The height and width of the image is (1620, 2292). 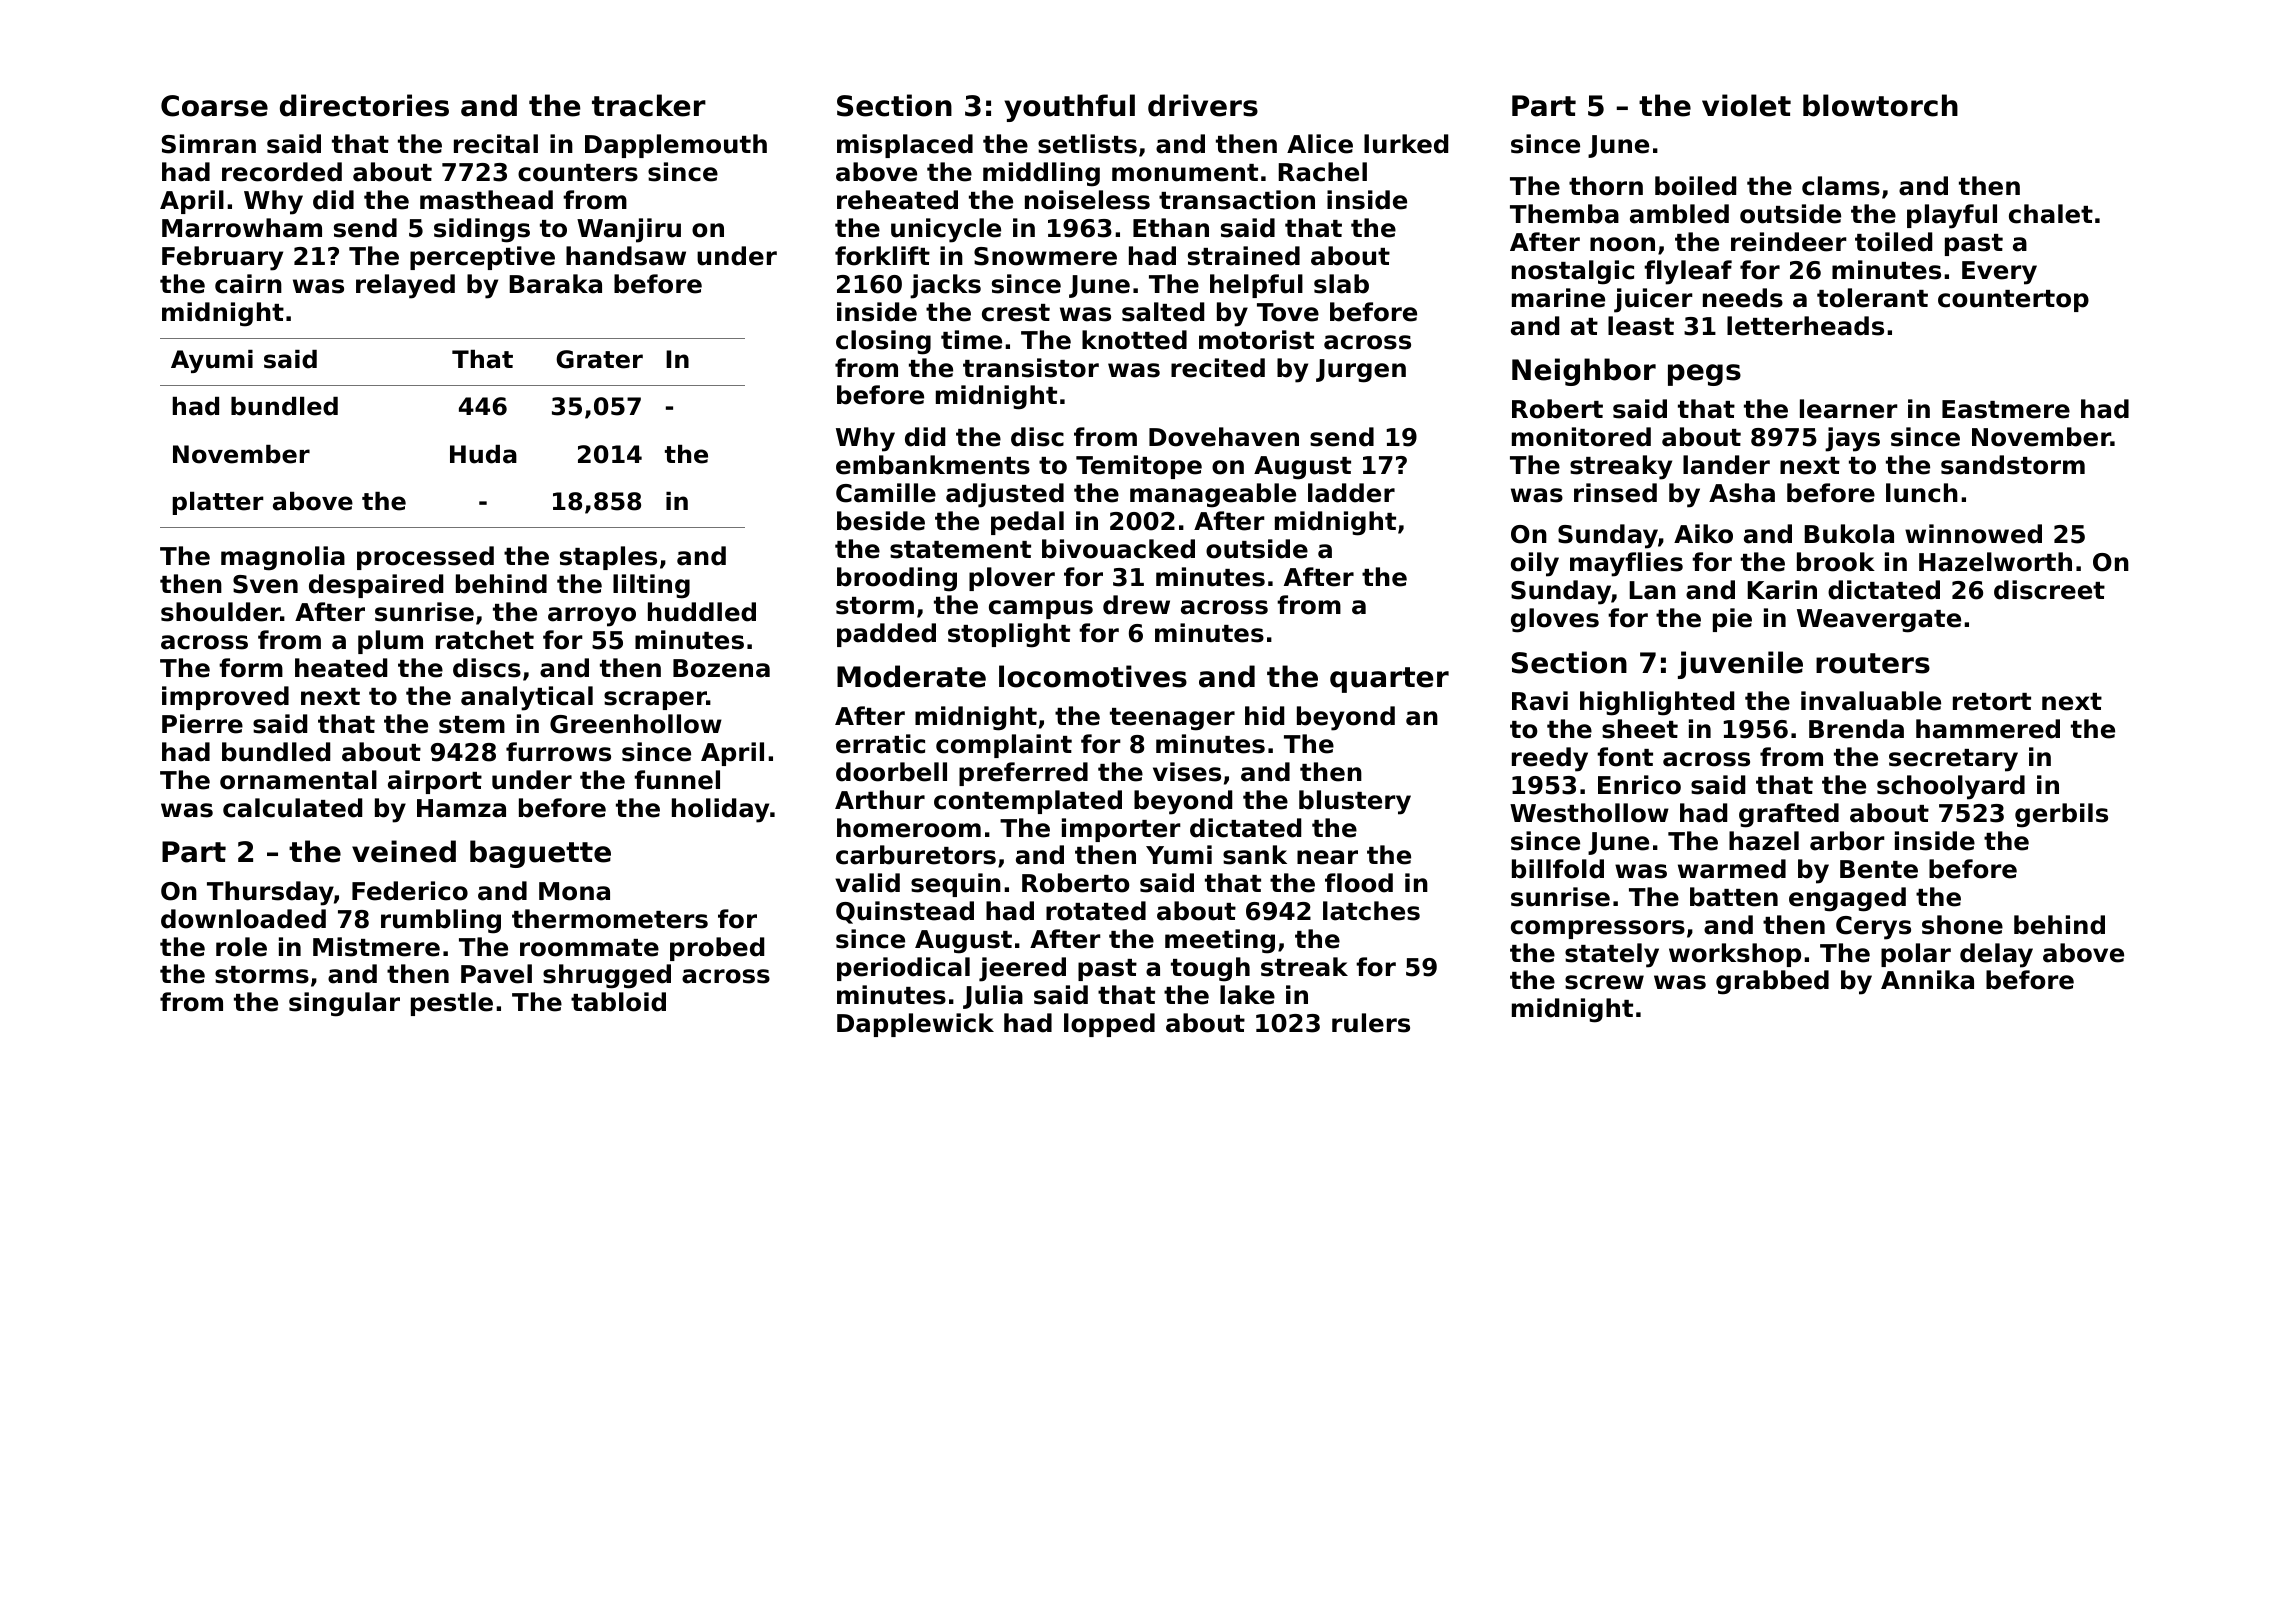 What do you see at coordinates (1880, 105) in the image?
I see `blowtorch` at bounding box center [1880, 105].
